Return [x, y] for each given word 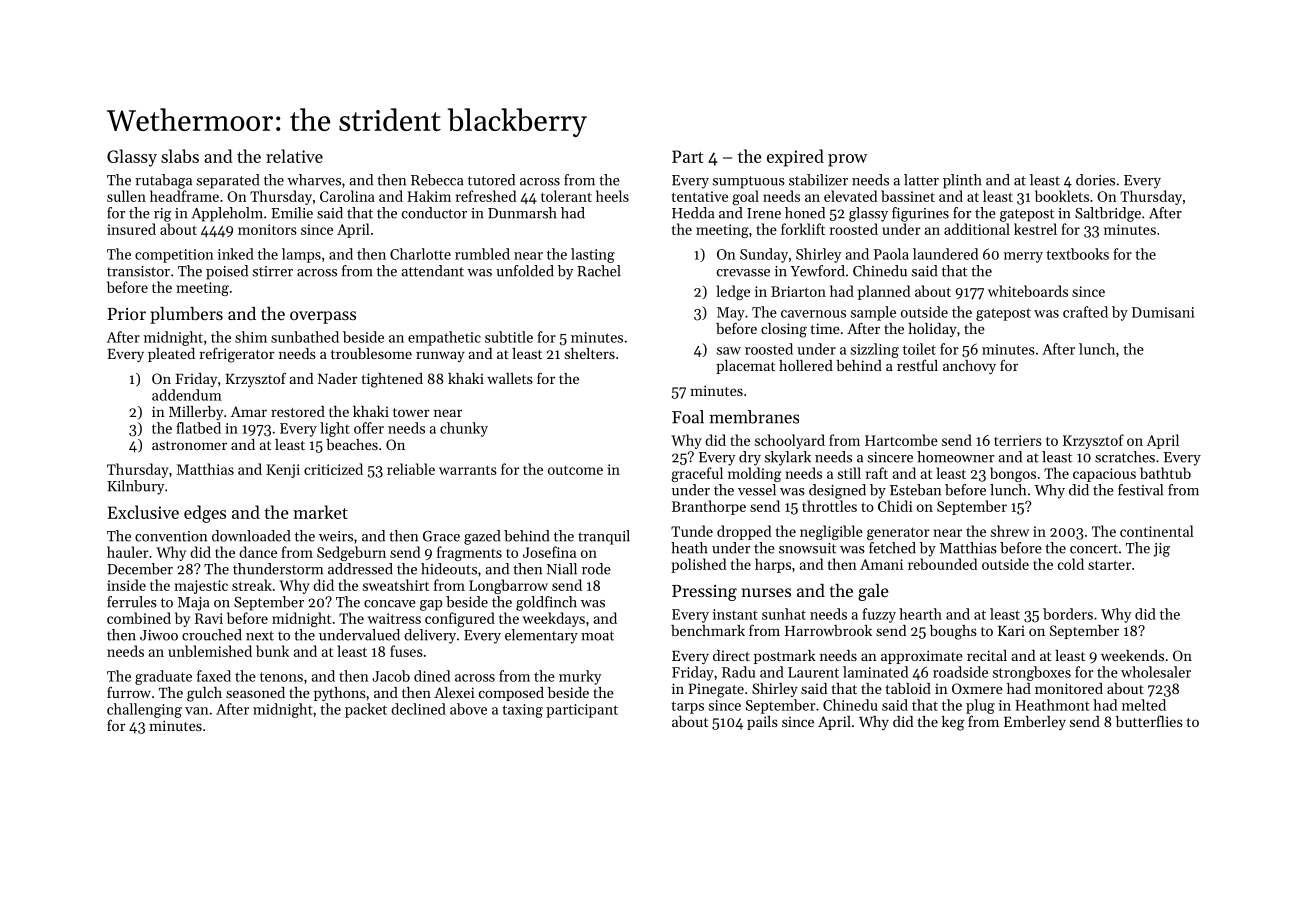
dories [1095, 180]
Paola [891, 254]
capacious [1104, 475]
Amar [249, 411]
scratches [1125, 457]
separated [228, 181]
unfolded [525, 271]
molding [755, 474]
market [320, 512]
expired [795, 158]
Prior [126, 314]
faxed [214, 676]
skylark [788, 458]
